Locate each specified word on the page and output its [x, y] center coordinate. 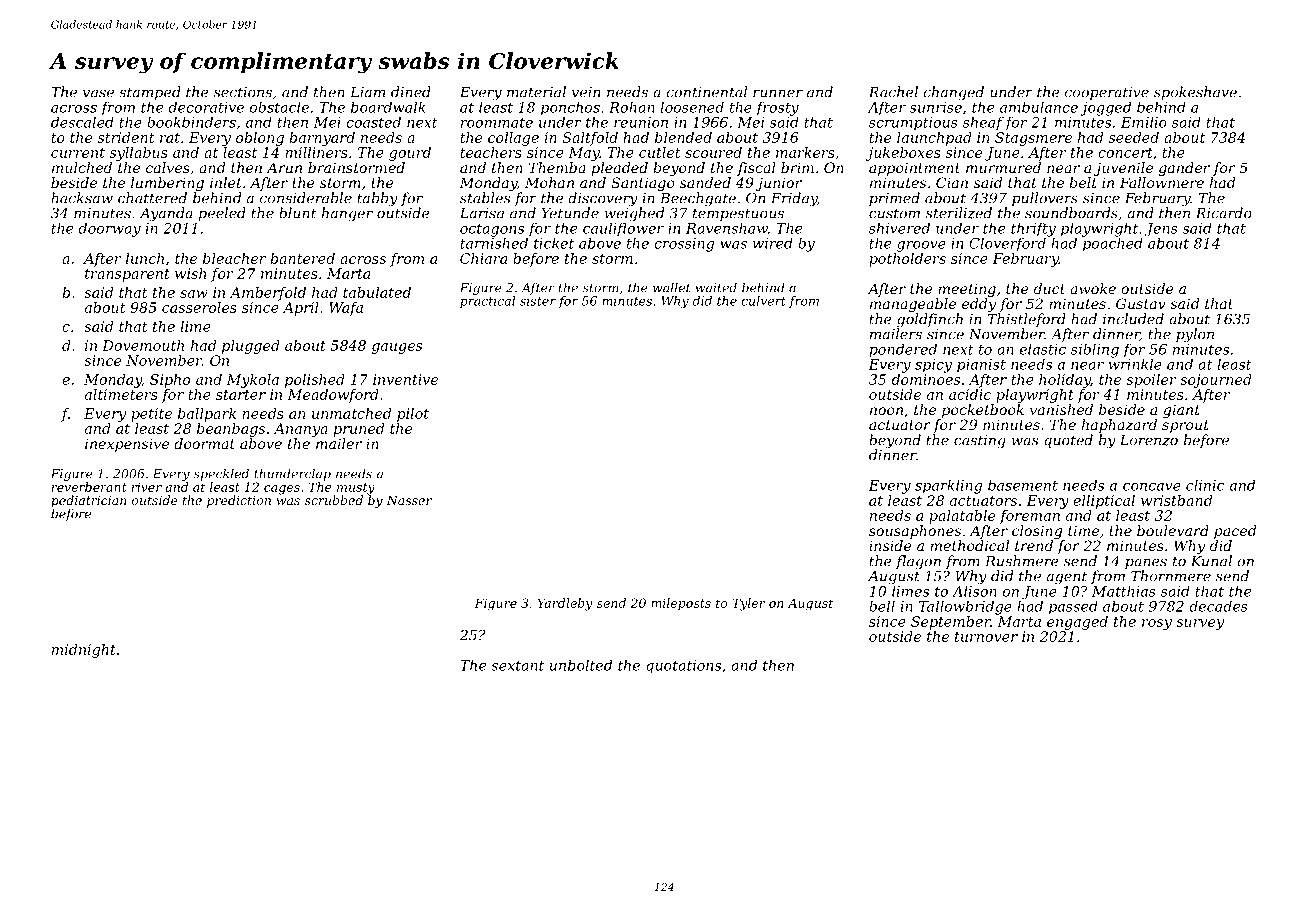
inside [890, 545]
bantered [303, 258]
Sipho [170, 381]
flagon [918, 562]
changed [953, 93]
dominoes [926, 379]
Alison [974, 591]
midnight [84, 651]
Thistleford [1027, 320]
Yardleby [565, 604]
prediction [239, 501]
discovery [603, 199]
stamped [150, 93]
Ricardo [1223, 213]
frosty [777, 108]
